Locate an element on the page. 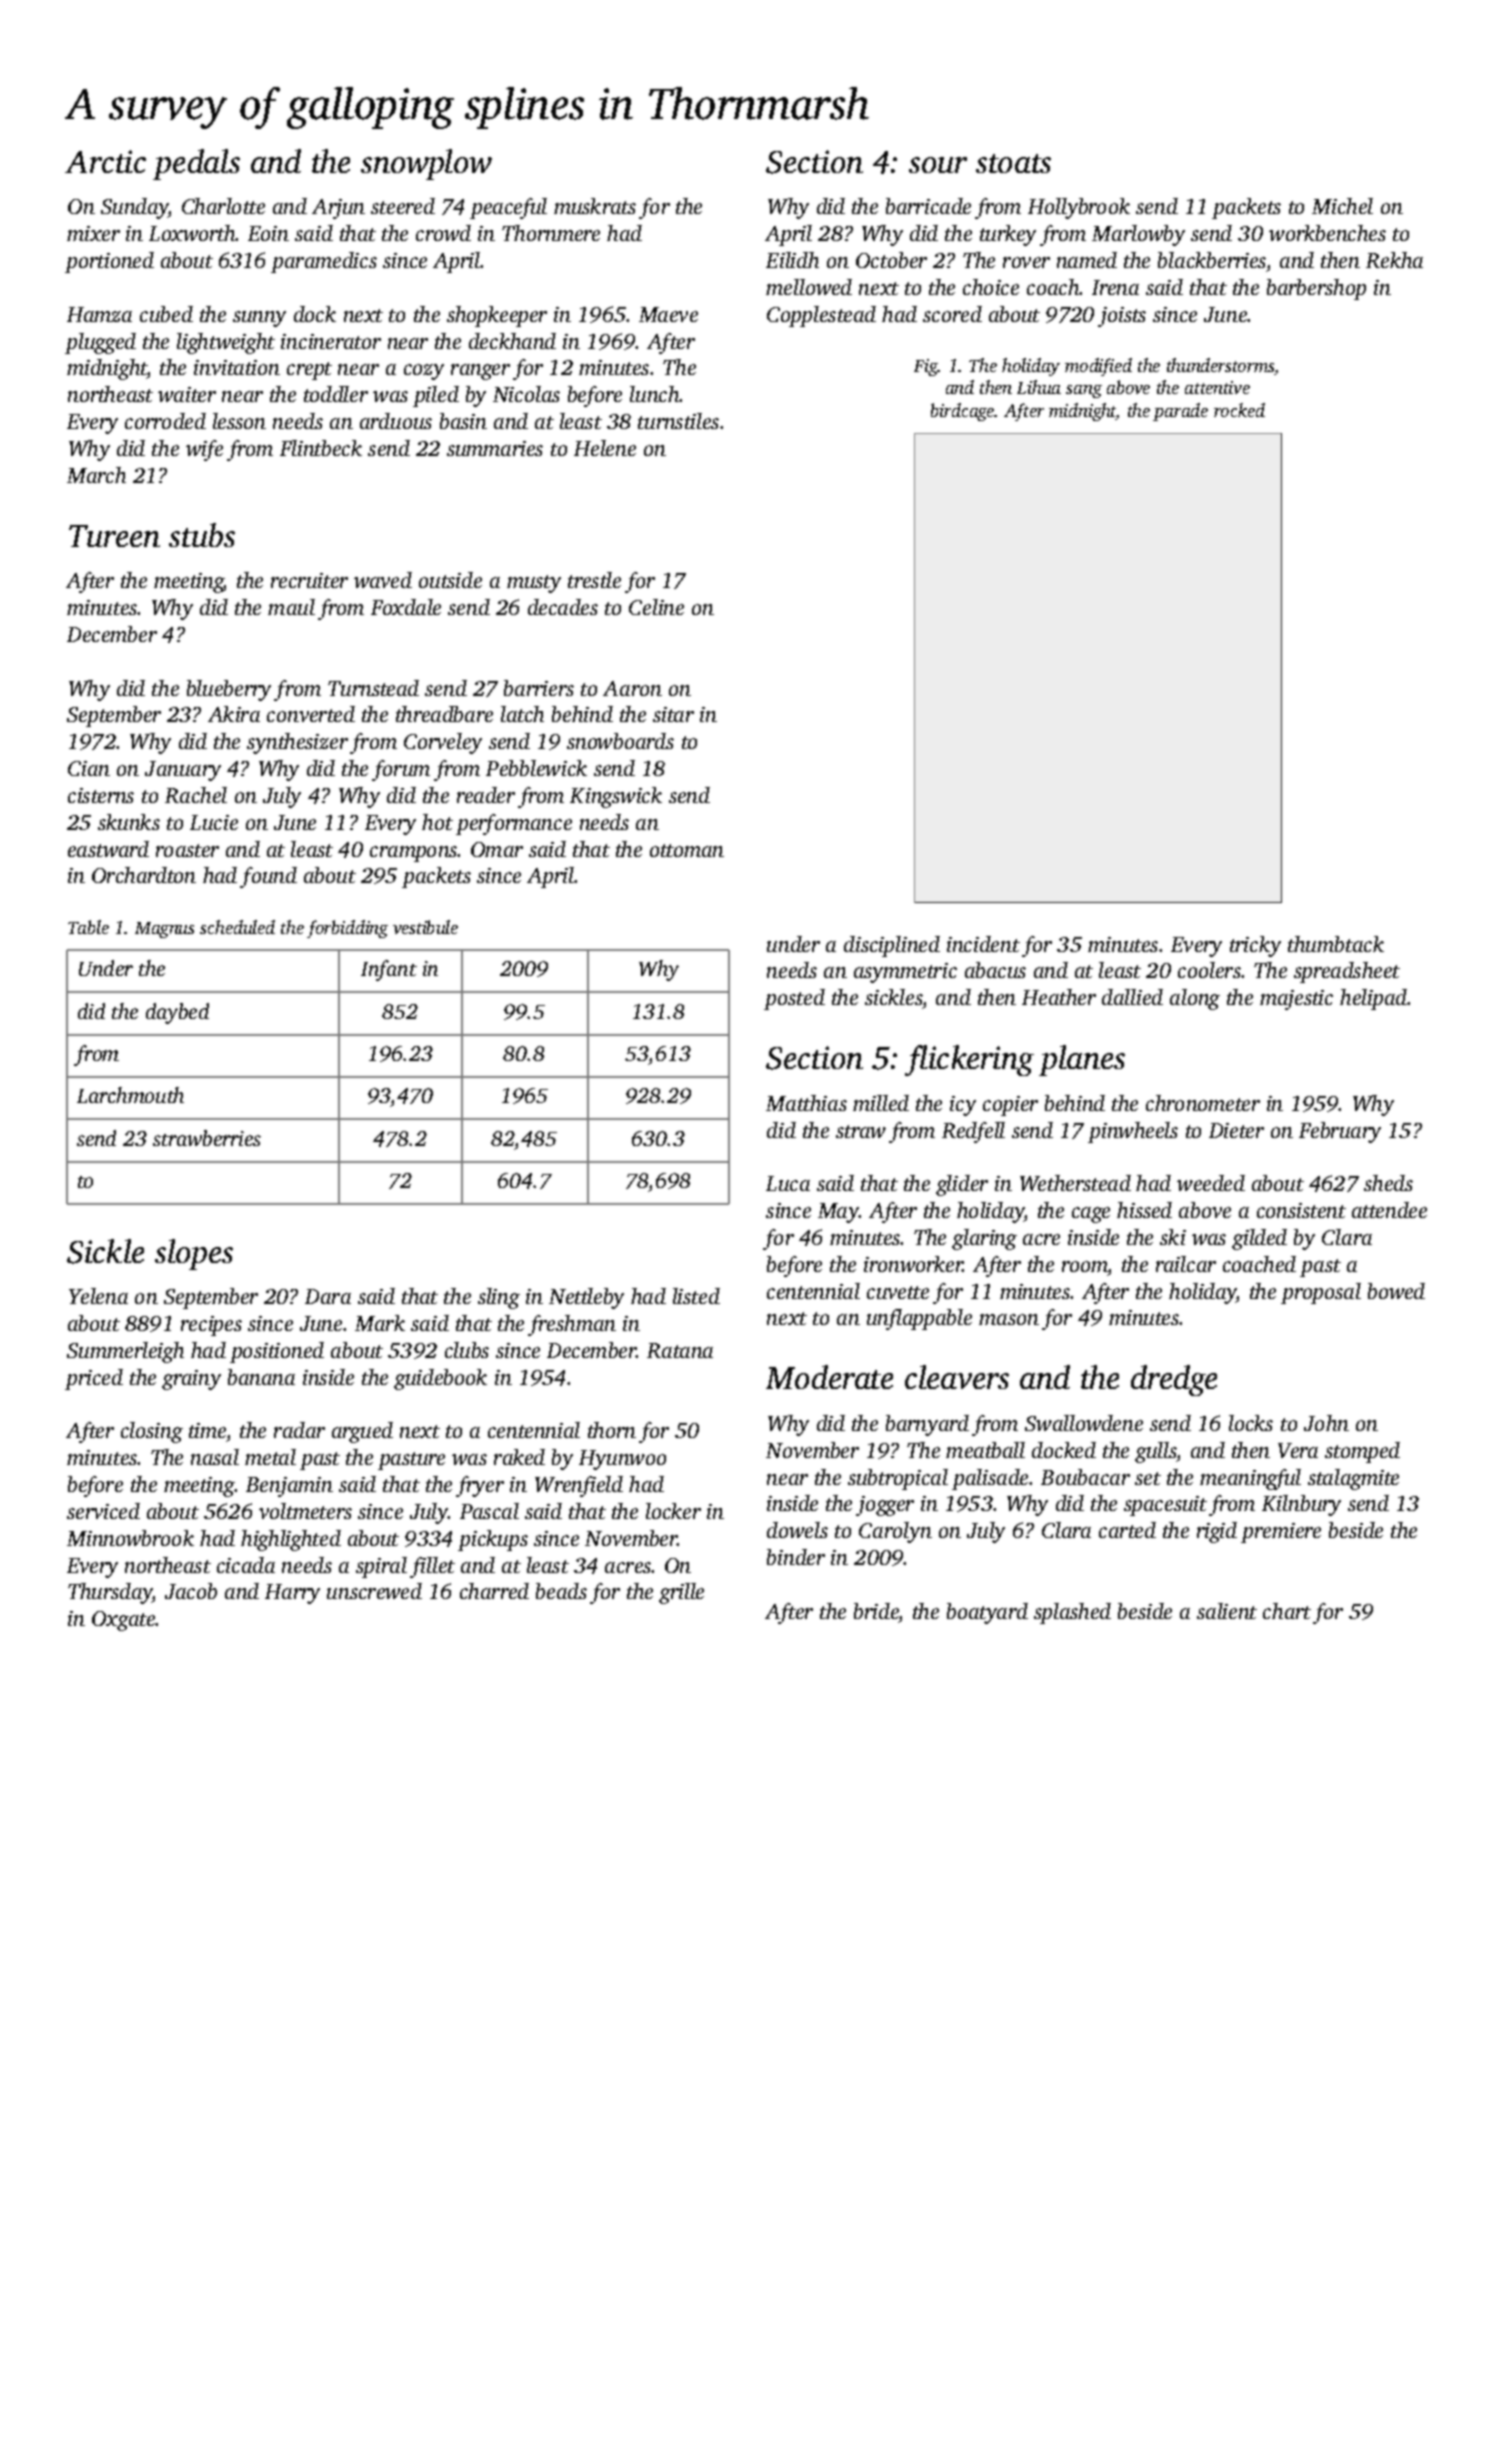 This image has height=2464, width=1496. barricade is located at coordinates (928, 206).
